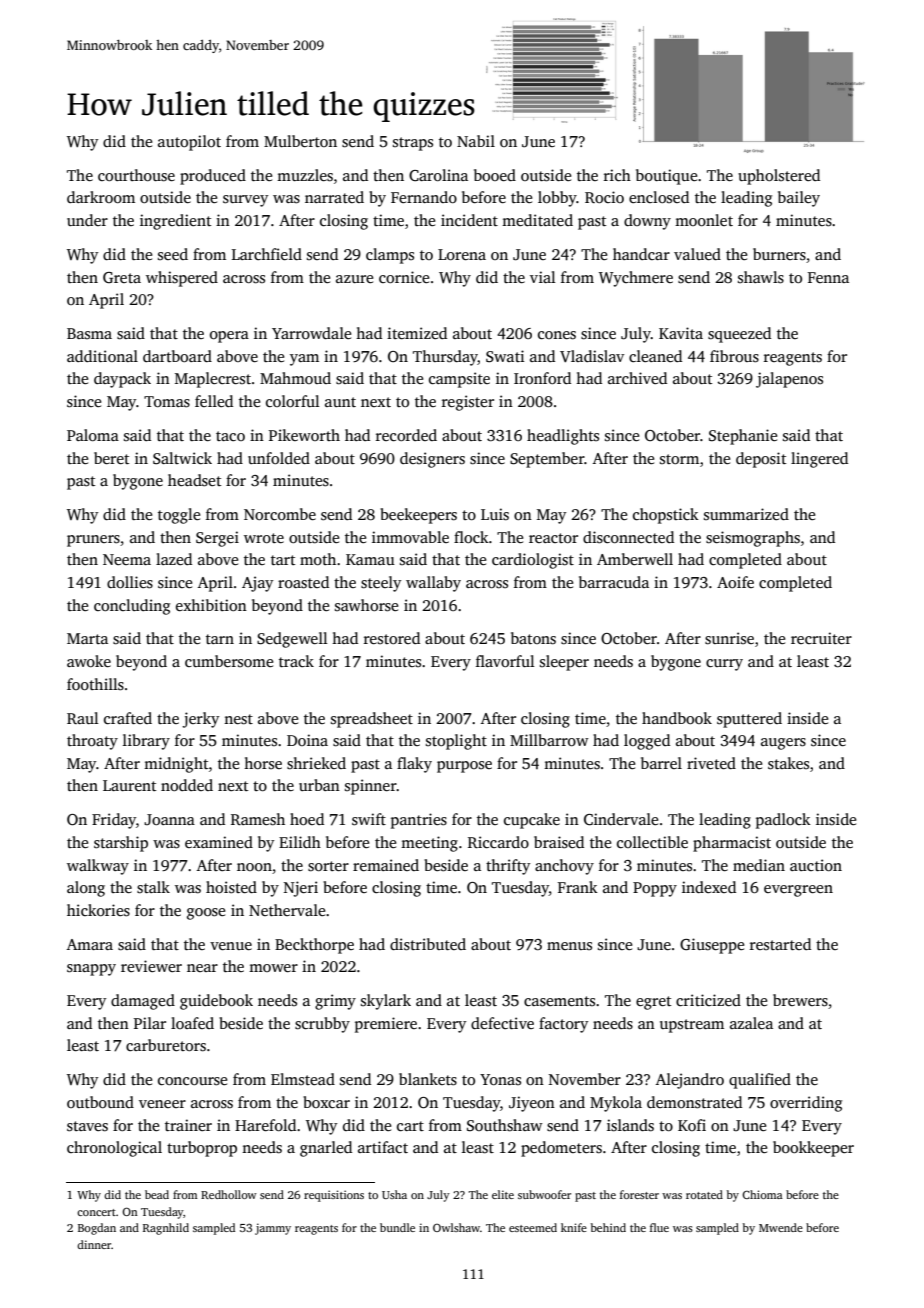  What do you see at coordinates (114, 1149) in the screenshot?
I see `chronological` at bounding box center [114, 1149].
